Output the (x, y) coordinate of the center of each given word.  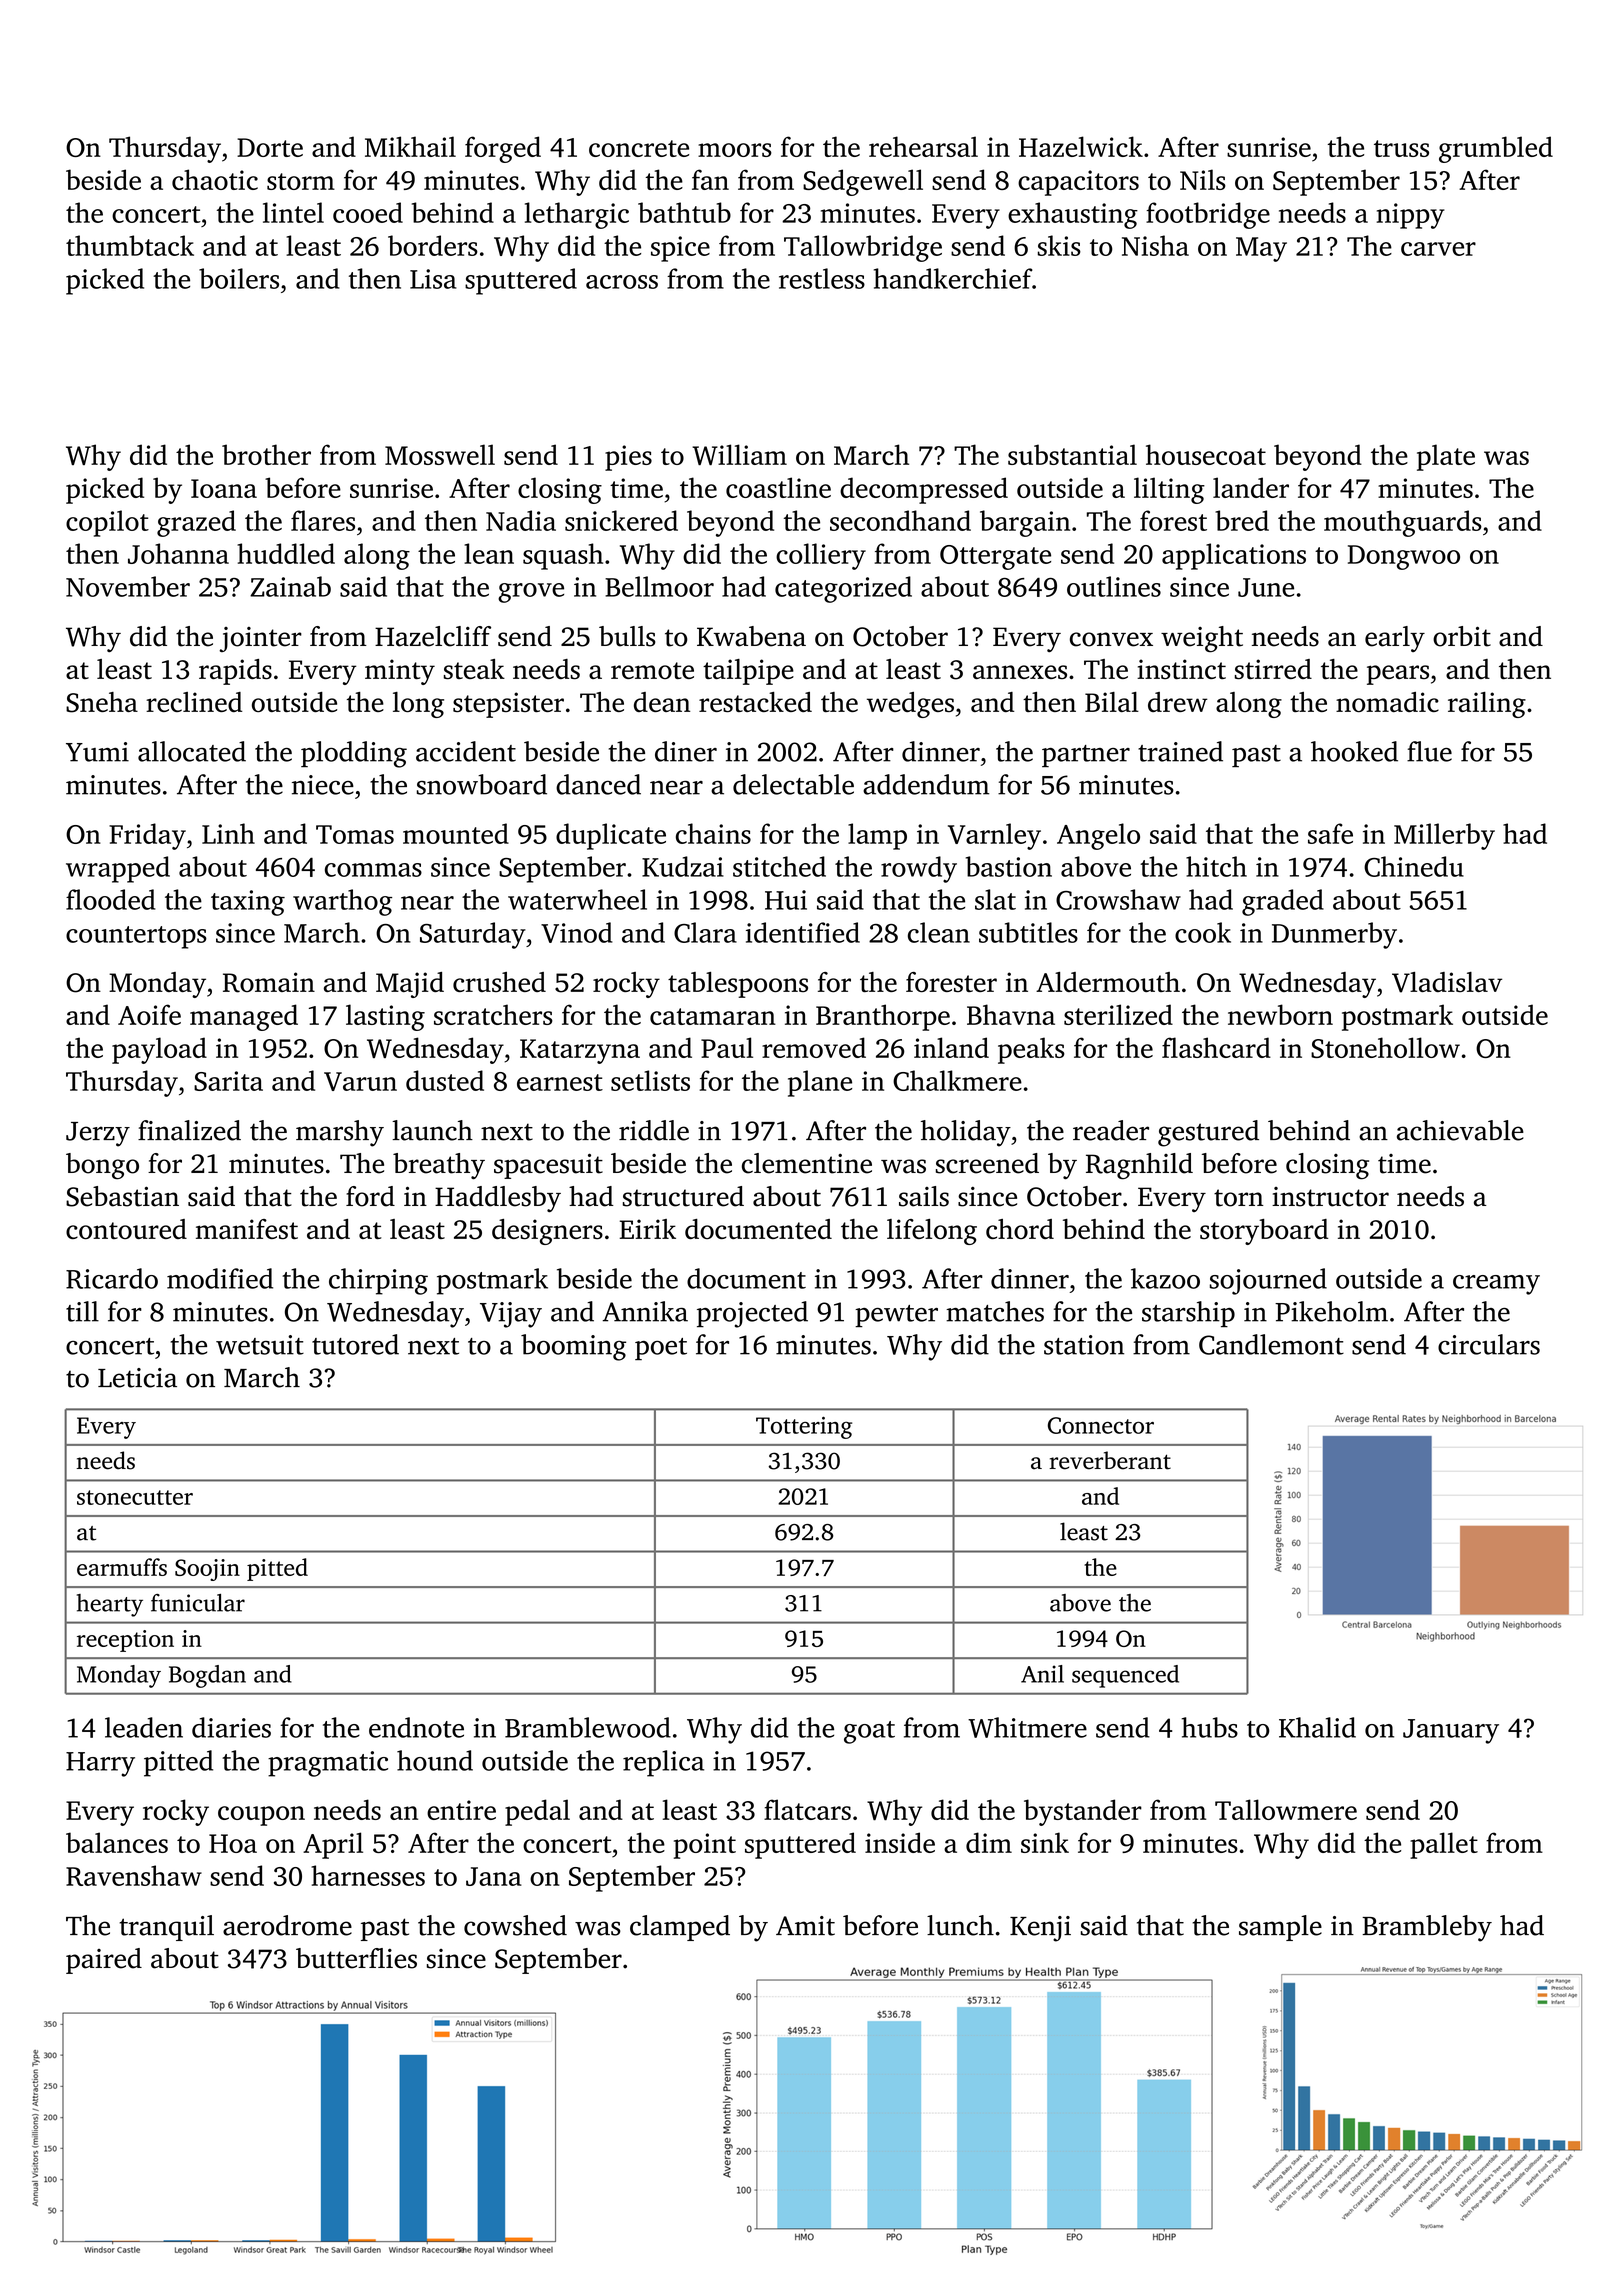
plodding (354, 754)
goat (869, 1732)
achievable (1460, 1130)
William (739, 454)
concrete (639, 148)
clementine (807, 1163)
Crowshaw (1118, 899)
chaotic (215, 179)
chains (713, 833)
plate (1446, 457)
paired (104, 1961)
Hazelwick (1081, 146)
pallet (1444, 1845)
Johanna (178, 553)
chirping (378, 1281)
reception (125, 1641)
